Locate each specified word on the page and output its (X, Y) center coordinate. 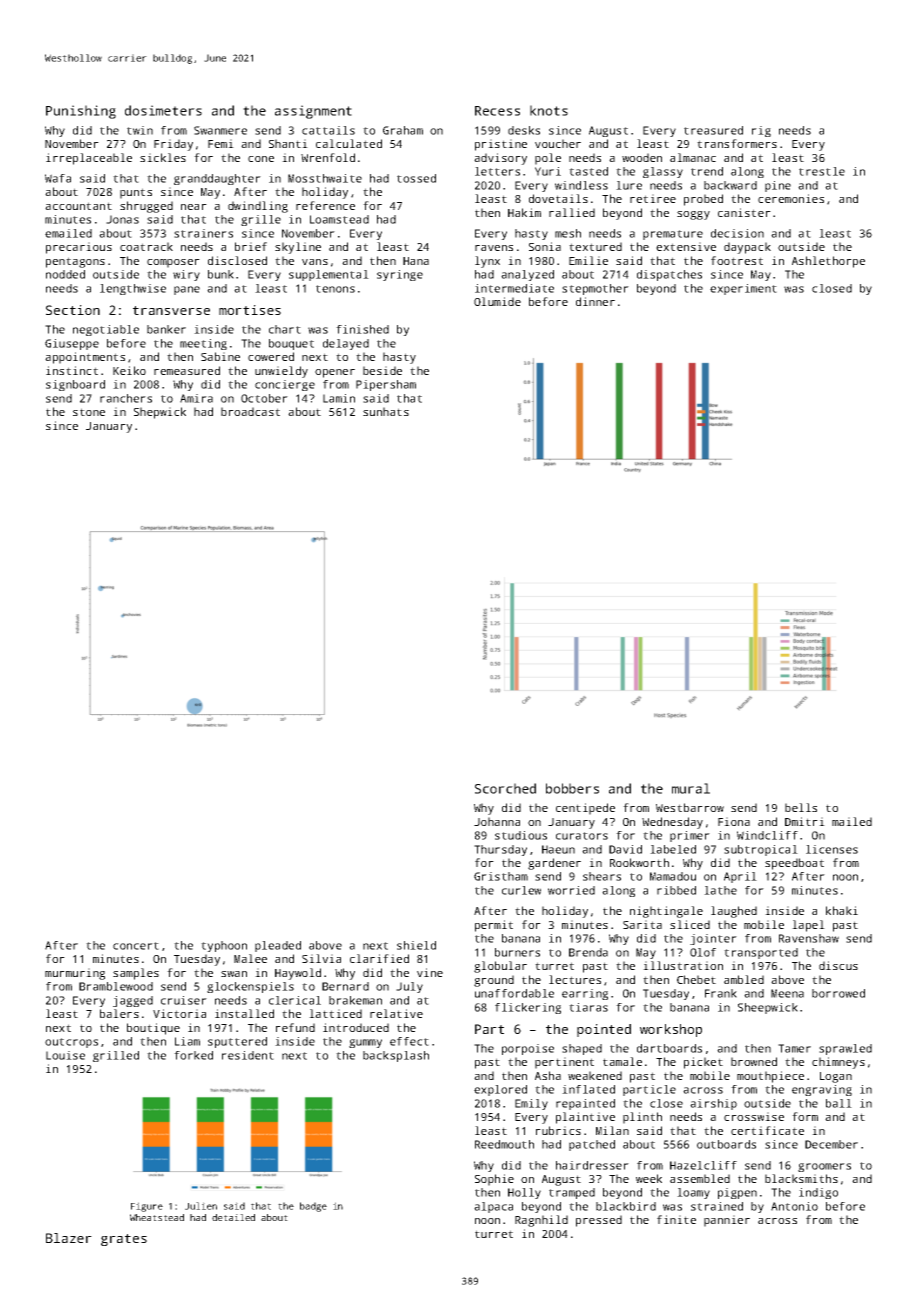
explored (500, 1090)
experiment (743, 289)
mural (691, 788)
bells (801, 807)
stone (89, 412)
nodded (65, 274)
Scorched (505, 788)
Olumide (497, 301)
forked (193, 1055)
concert (136, 946)
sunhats (386, 411)
